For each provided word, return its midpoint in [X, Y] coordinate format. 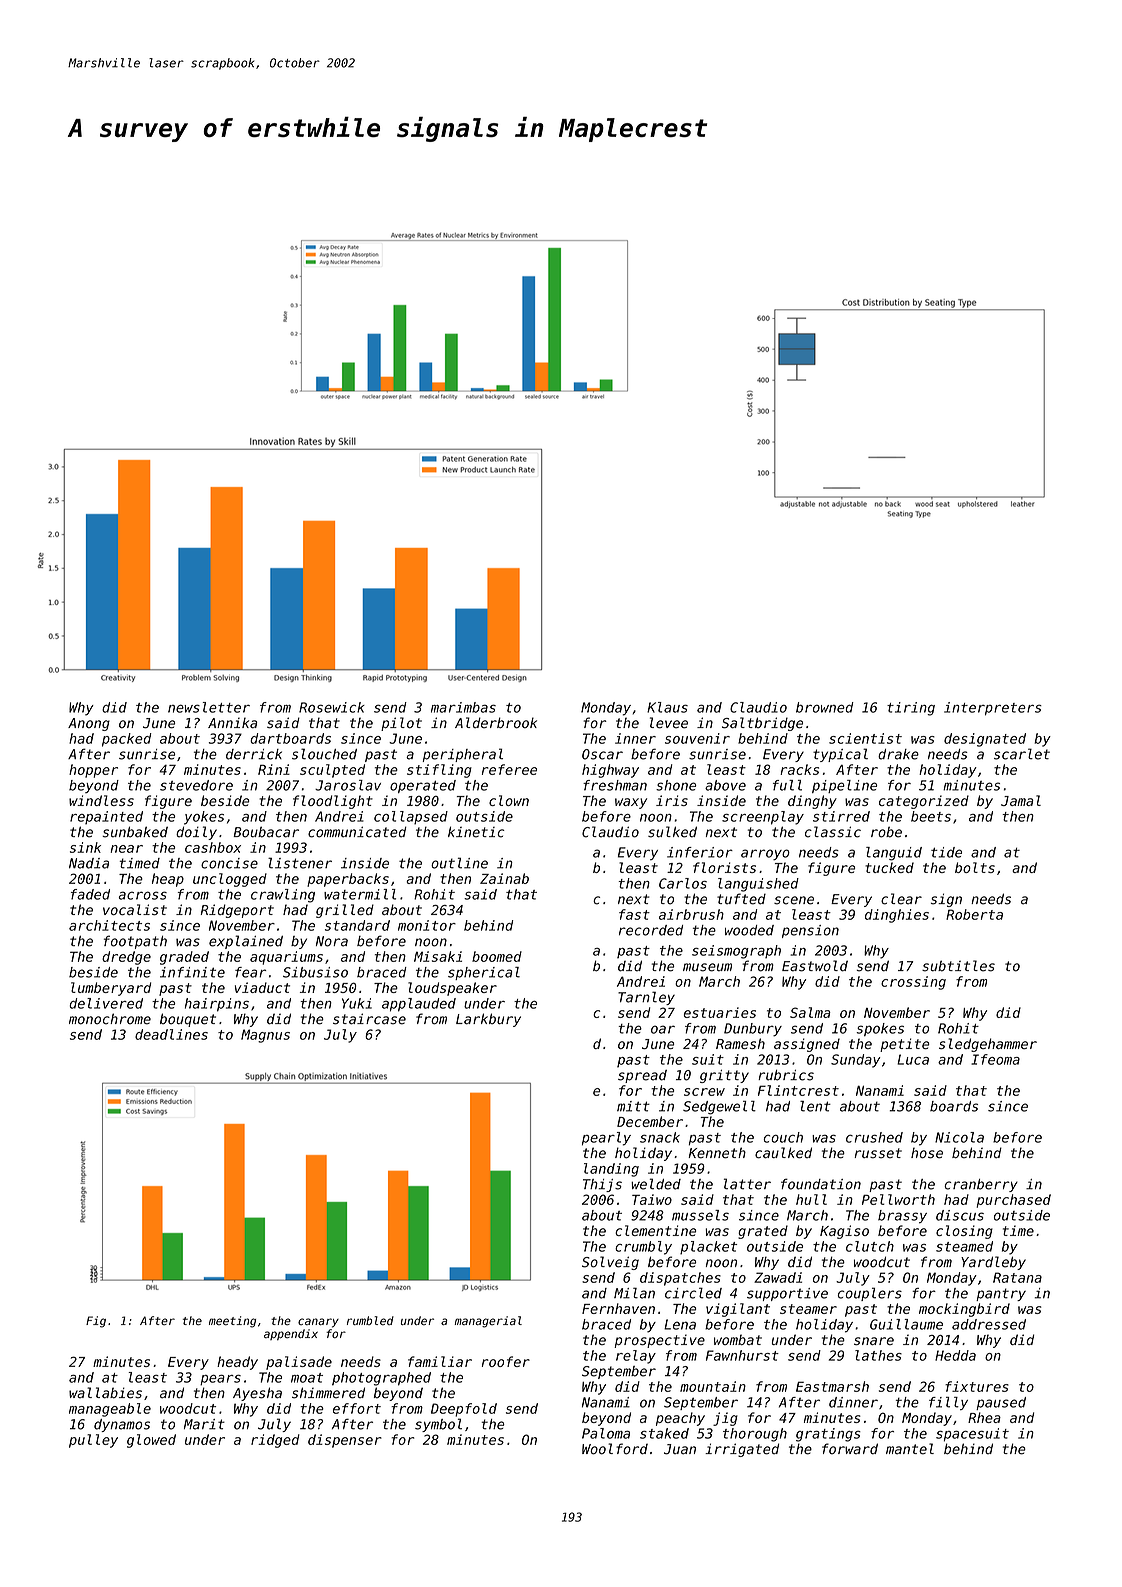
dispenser [345, 1441]
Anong [89, 724]
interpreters [993, 709]
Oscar [602, 754]
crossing [913, 983]
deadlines [171, 1034]
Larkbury [488, 1020]
